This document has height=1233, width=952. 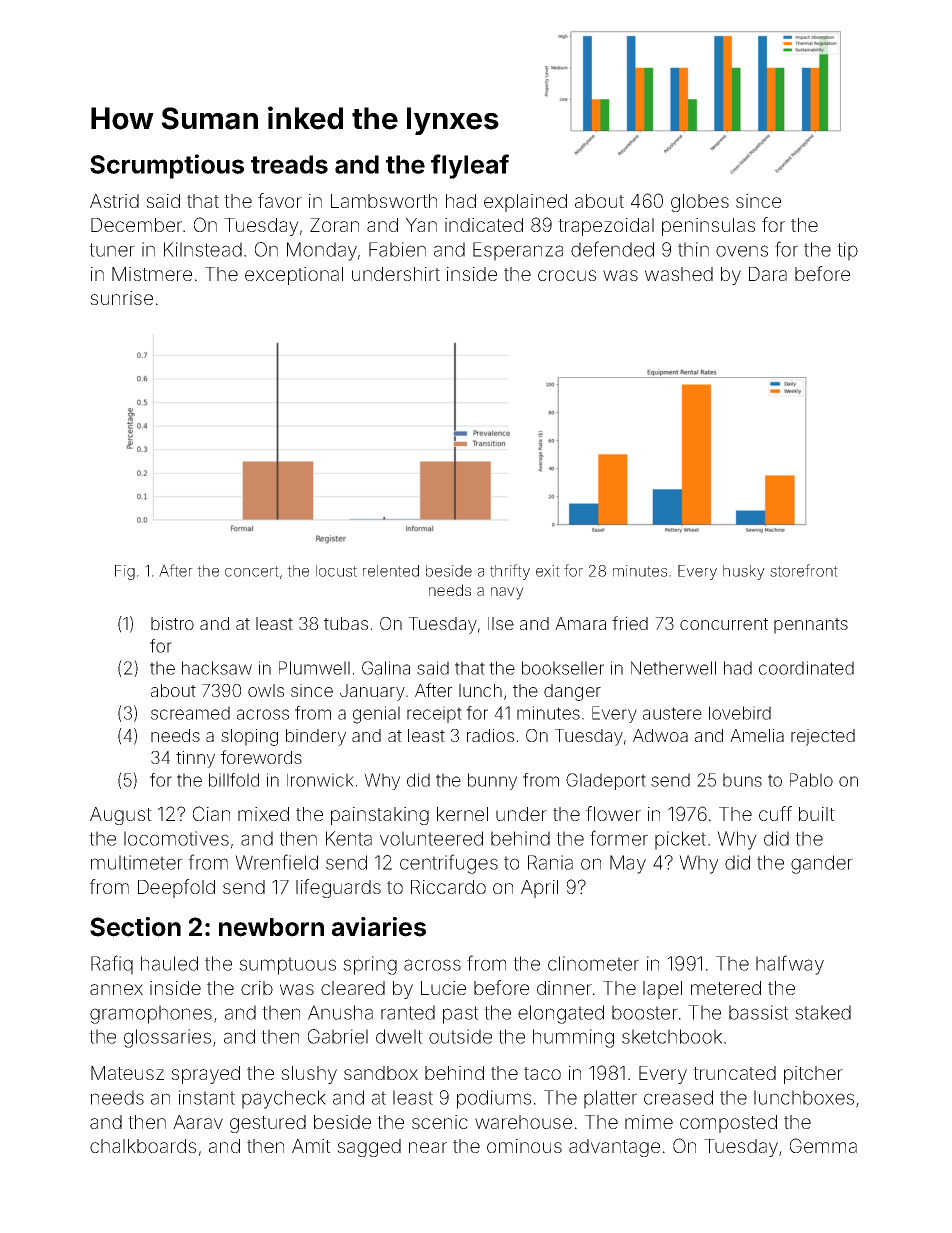 What do you see at coordinates (172, 623) in the document?
I see `bistro` at bounding box center [172, 623].
